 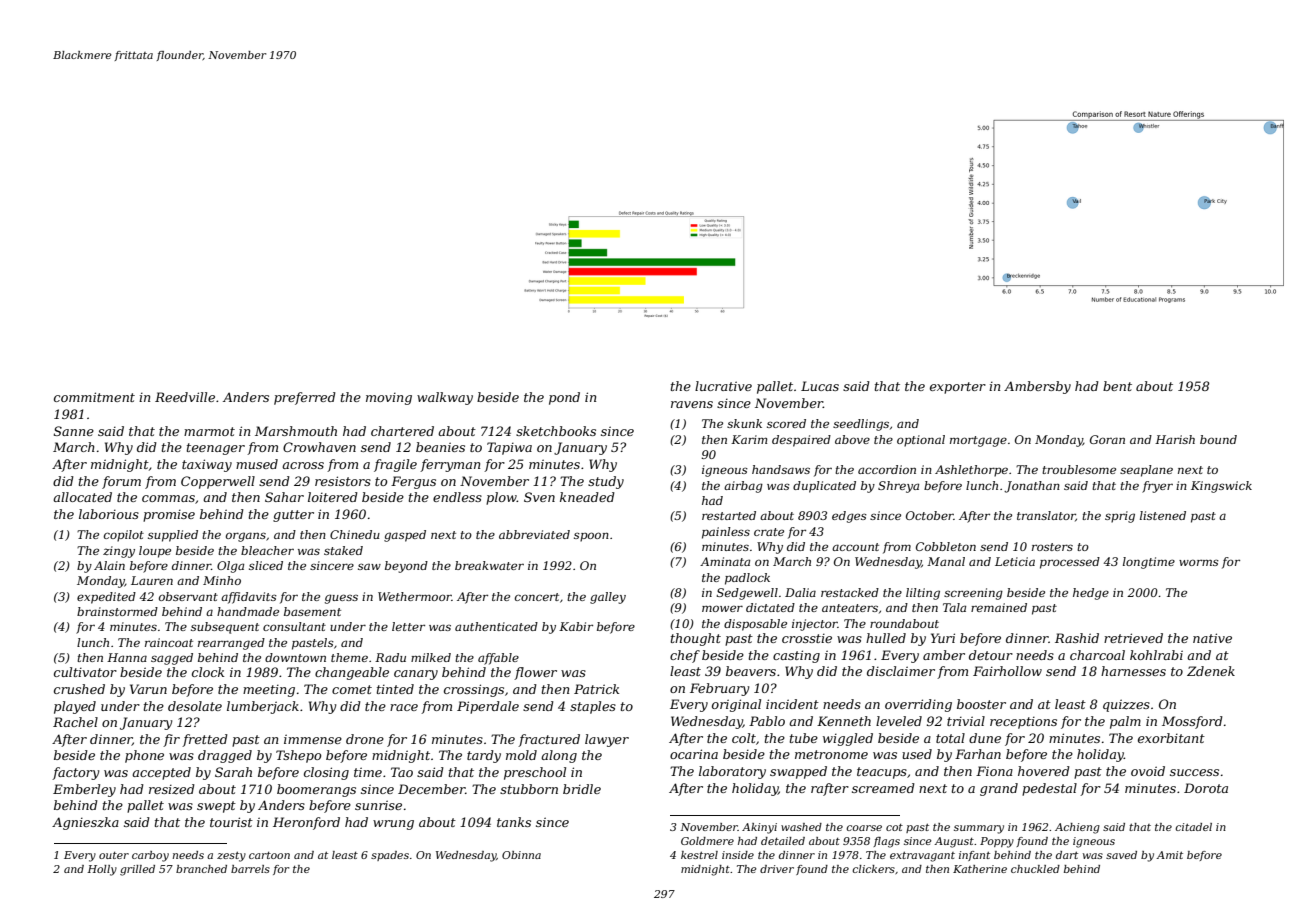 What do you see at coordinates (195, 706) in the screenshot?
I see `desolate` at bounding box center [195, 706].
